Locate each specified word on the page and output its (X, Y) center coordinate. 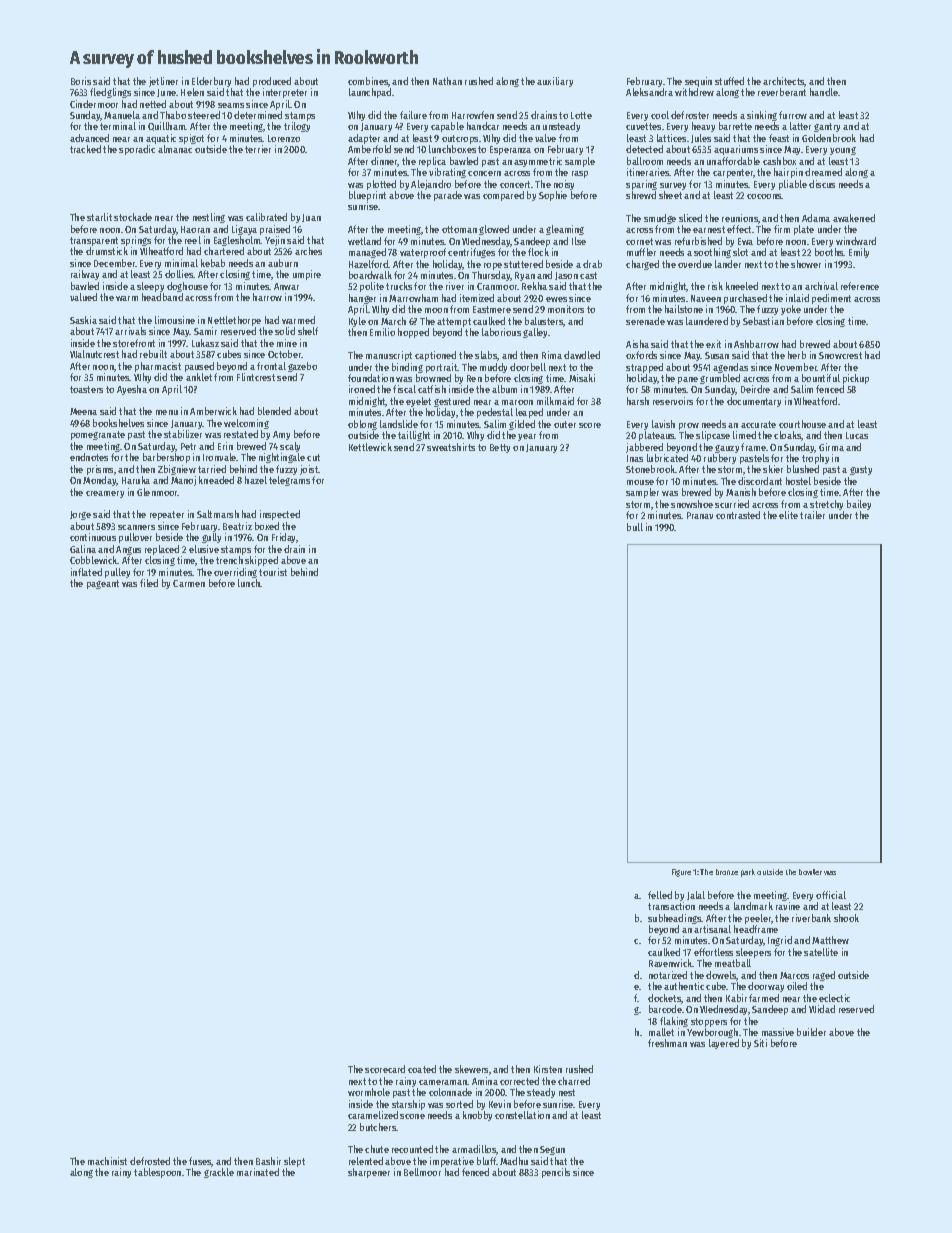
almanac (175, 149)
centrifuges (471, 253)
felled (660, 895)
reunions (740, 218)
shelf (308, 331)
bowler (810, 872)
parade (448, 196)
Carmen (189, 583)
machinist (107, 1161)
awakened (854, 218)
